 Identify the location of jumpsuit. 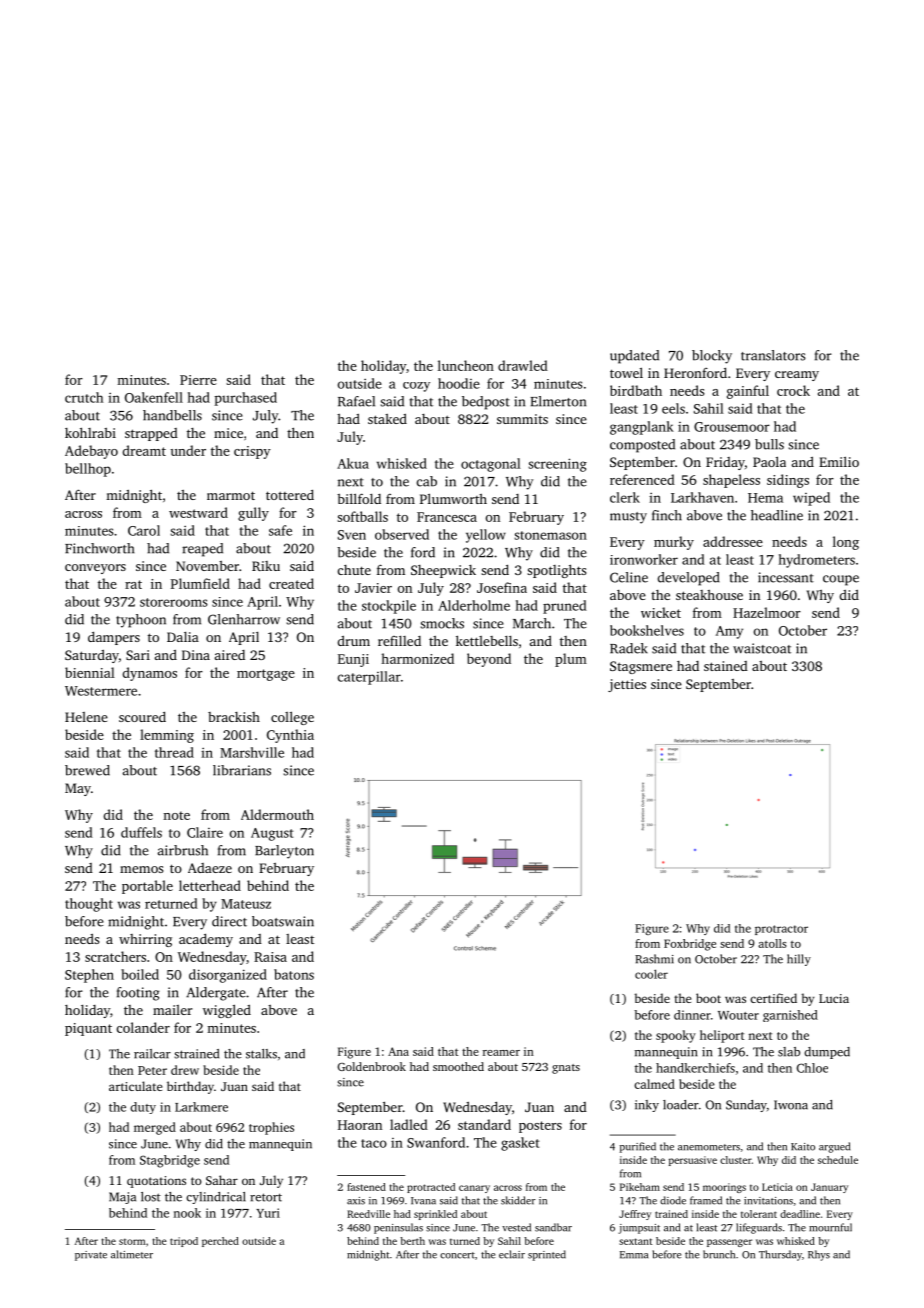
(639, 1229).
